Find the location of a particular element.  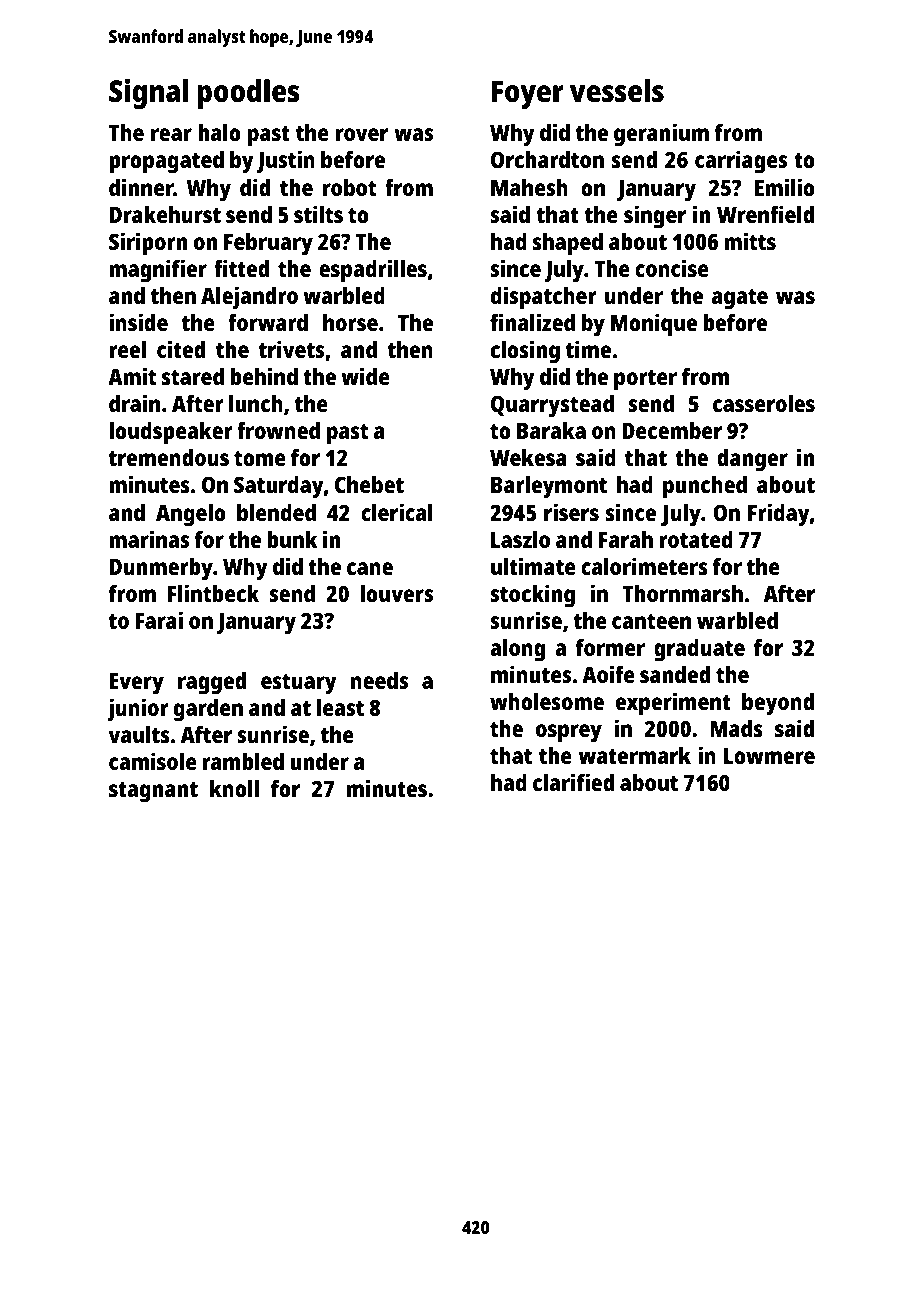

dinner is located at coordinates (141, 187).
